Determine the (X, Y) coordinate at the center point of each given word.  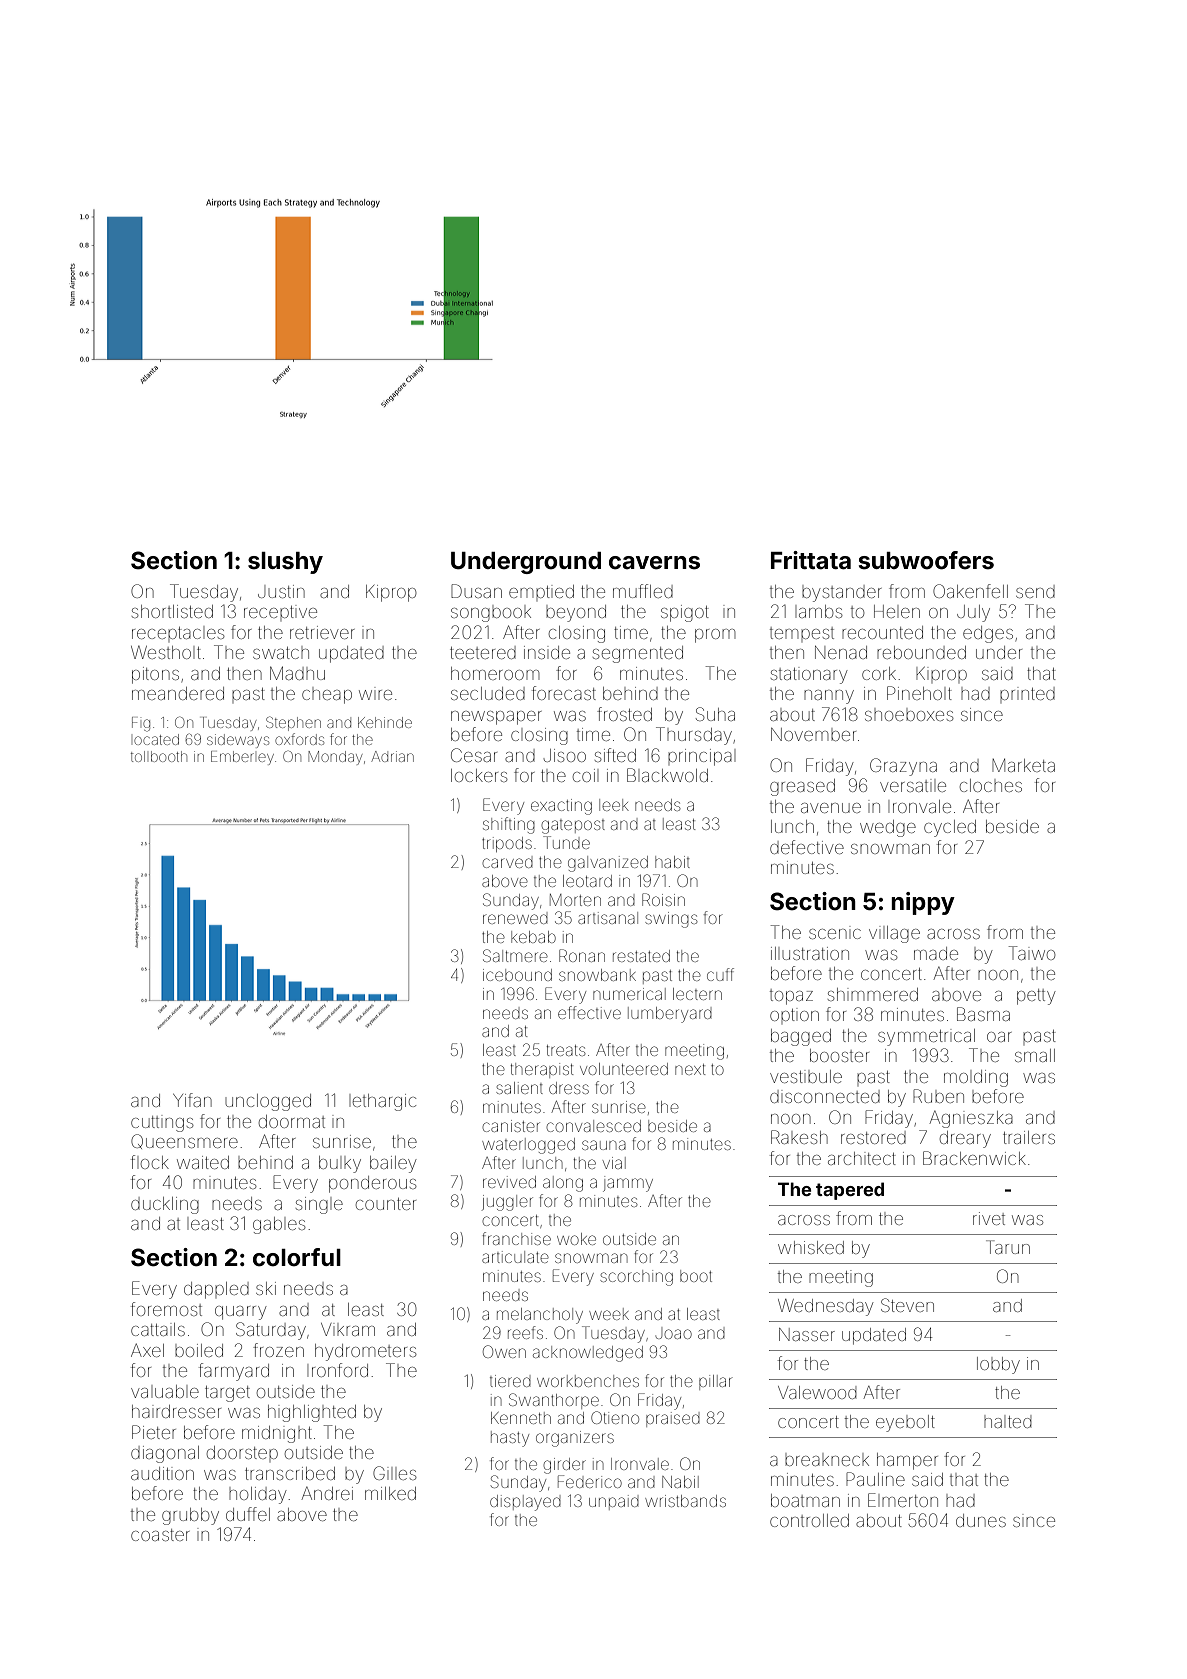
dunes (981, 1520)
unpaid (614, 1502)
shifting (509, 825)
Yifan (192, 1100)
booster (839, 1055)
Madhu (297, 673)
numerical (629, 994)
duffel (248, 1514)
